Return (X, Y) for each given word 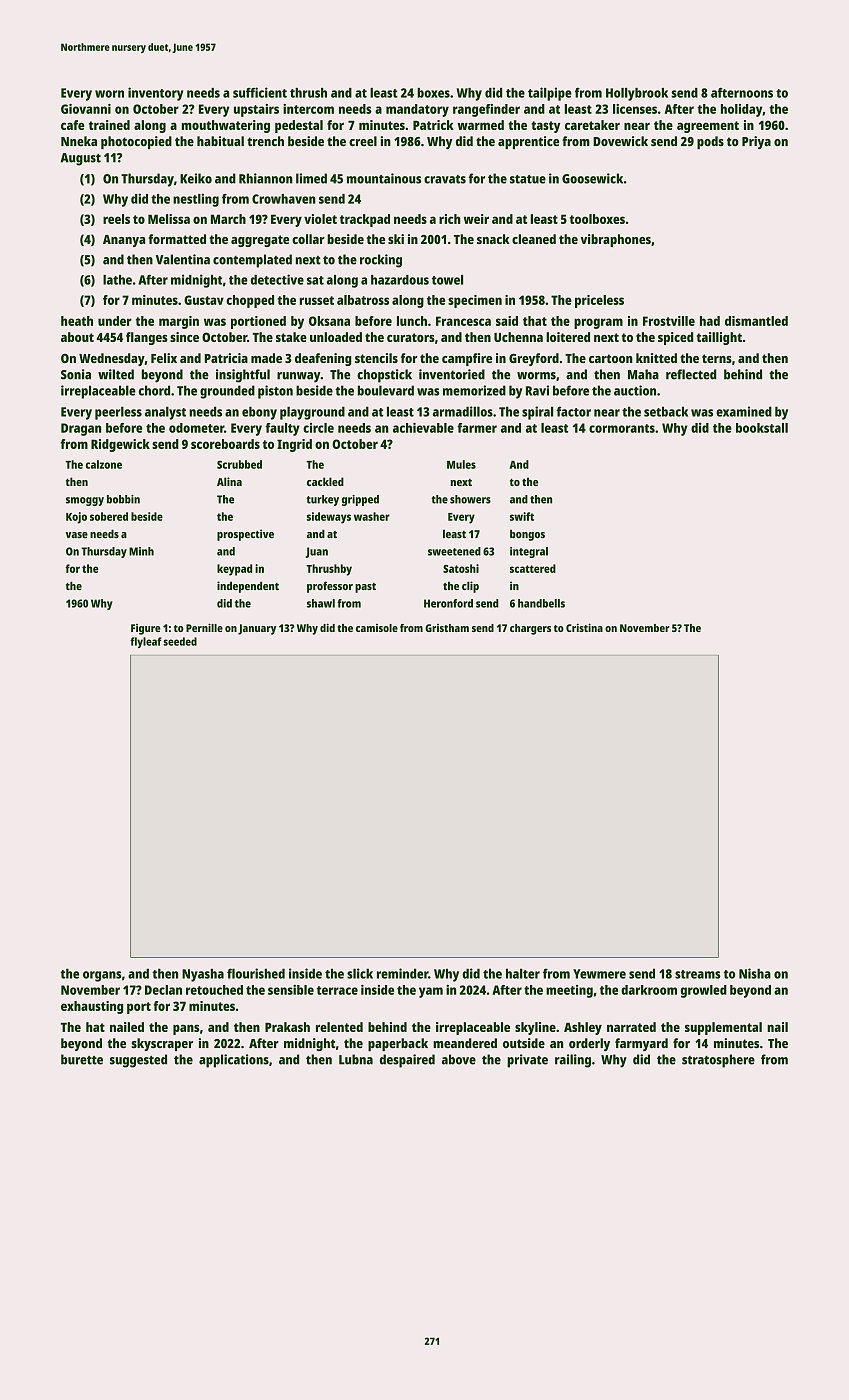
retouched (214, 990)
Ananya (124, 241)
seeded (180, 641)
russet (317, 300)
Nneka (79, 141)
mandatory (417, 110)
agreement (708, 127)
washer (372, 516)
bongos (527, 535)
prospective (245, 535)
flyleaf (145, 642)
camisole (377, 628)
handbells (541, 603)
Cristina (584, 627)
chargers (530, 629)
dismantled (756, 321)
